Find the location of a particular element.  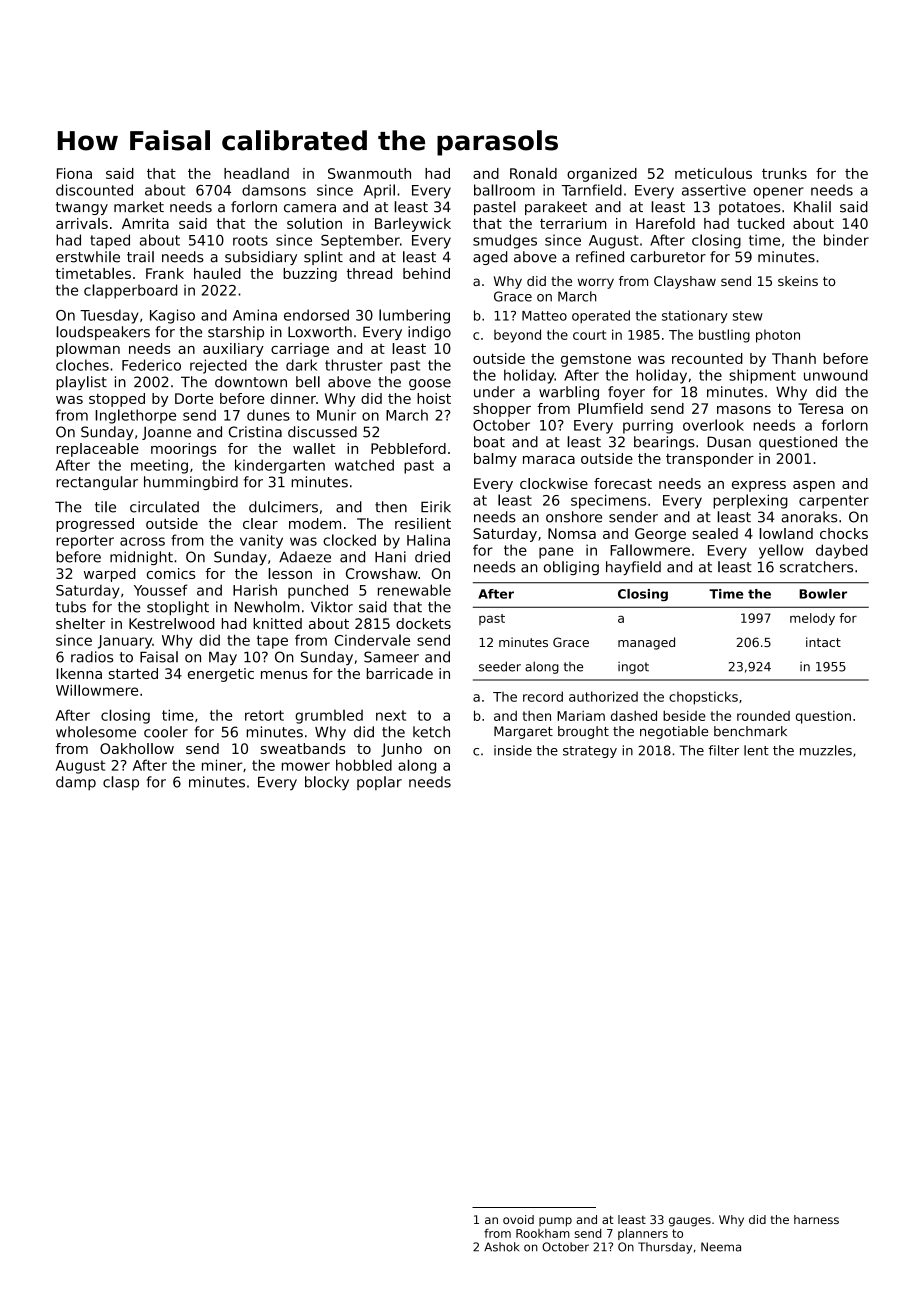

roots is located at coordinates (250, 240).
